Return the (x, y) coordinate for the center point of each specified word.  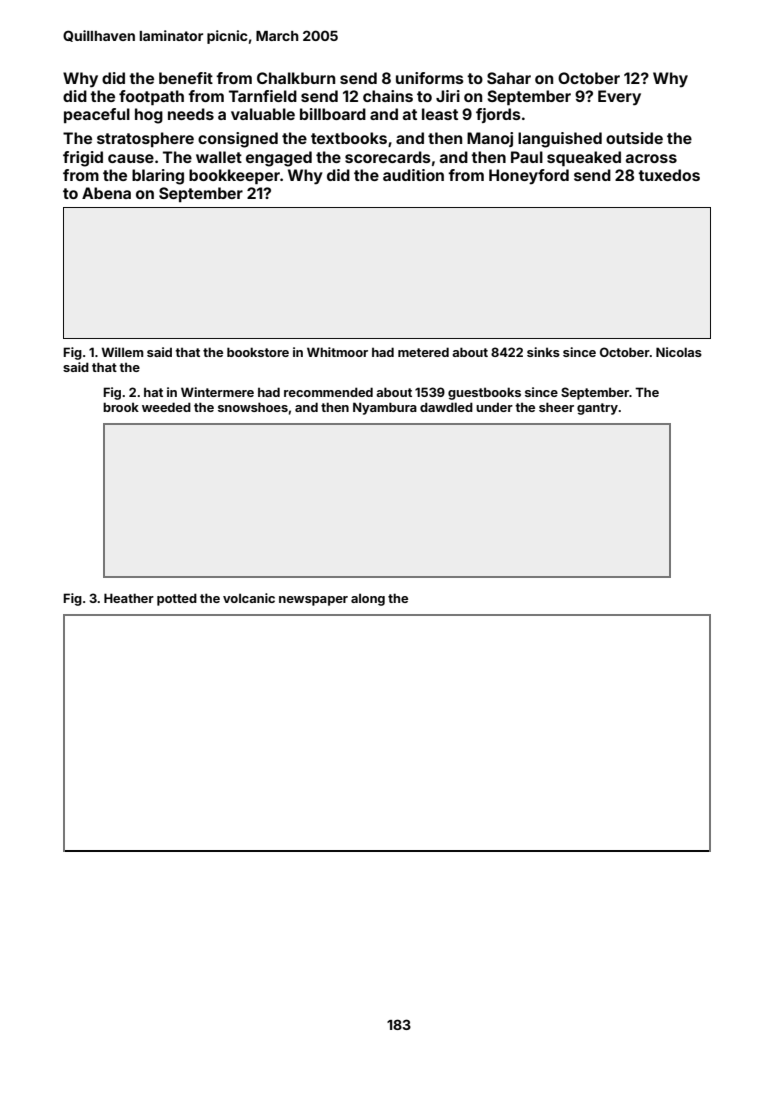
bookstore (258, 352)
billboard (333, 114)
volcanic (249, 598)
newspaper (313, 601)
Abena (106, 193)
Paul (527, 157)
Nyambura (385, 408)
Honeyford (529, 176)
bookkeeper (234, 176)
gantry (597, 409)
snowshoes (253, 407)
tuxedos (669, 175)
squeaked (584, 158)
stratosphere (145, 139)
